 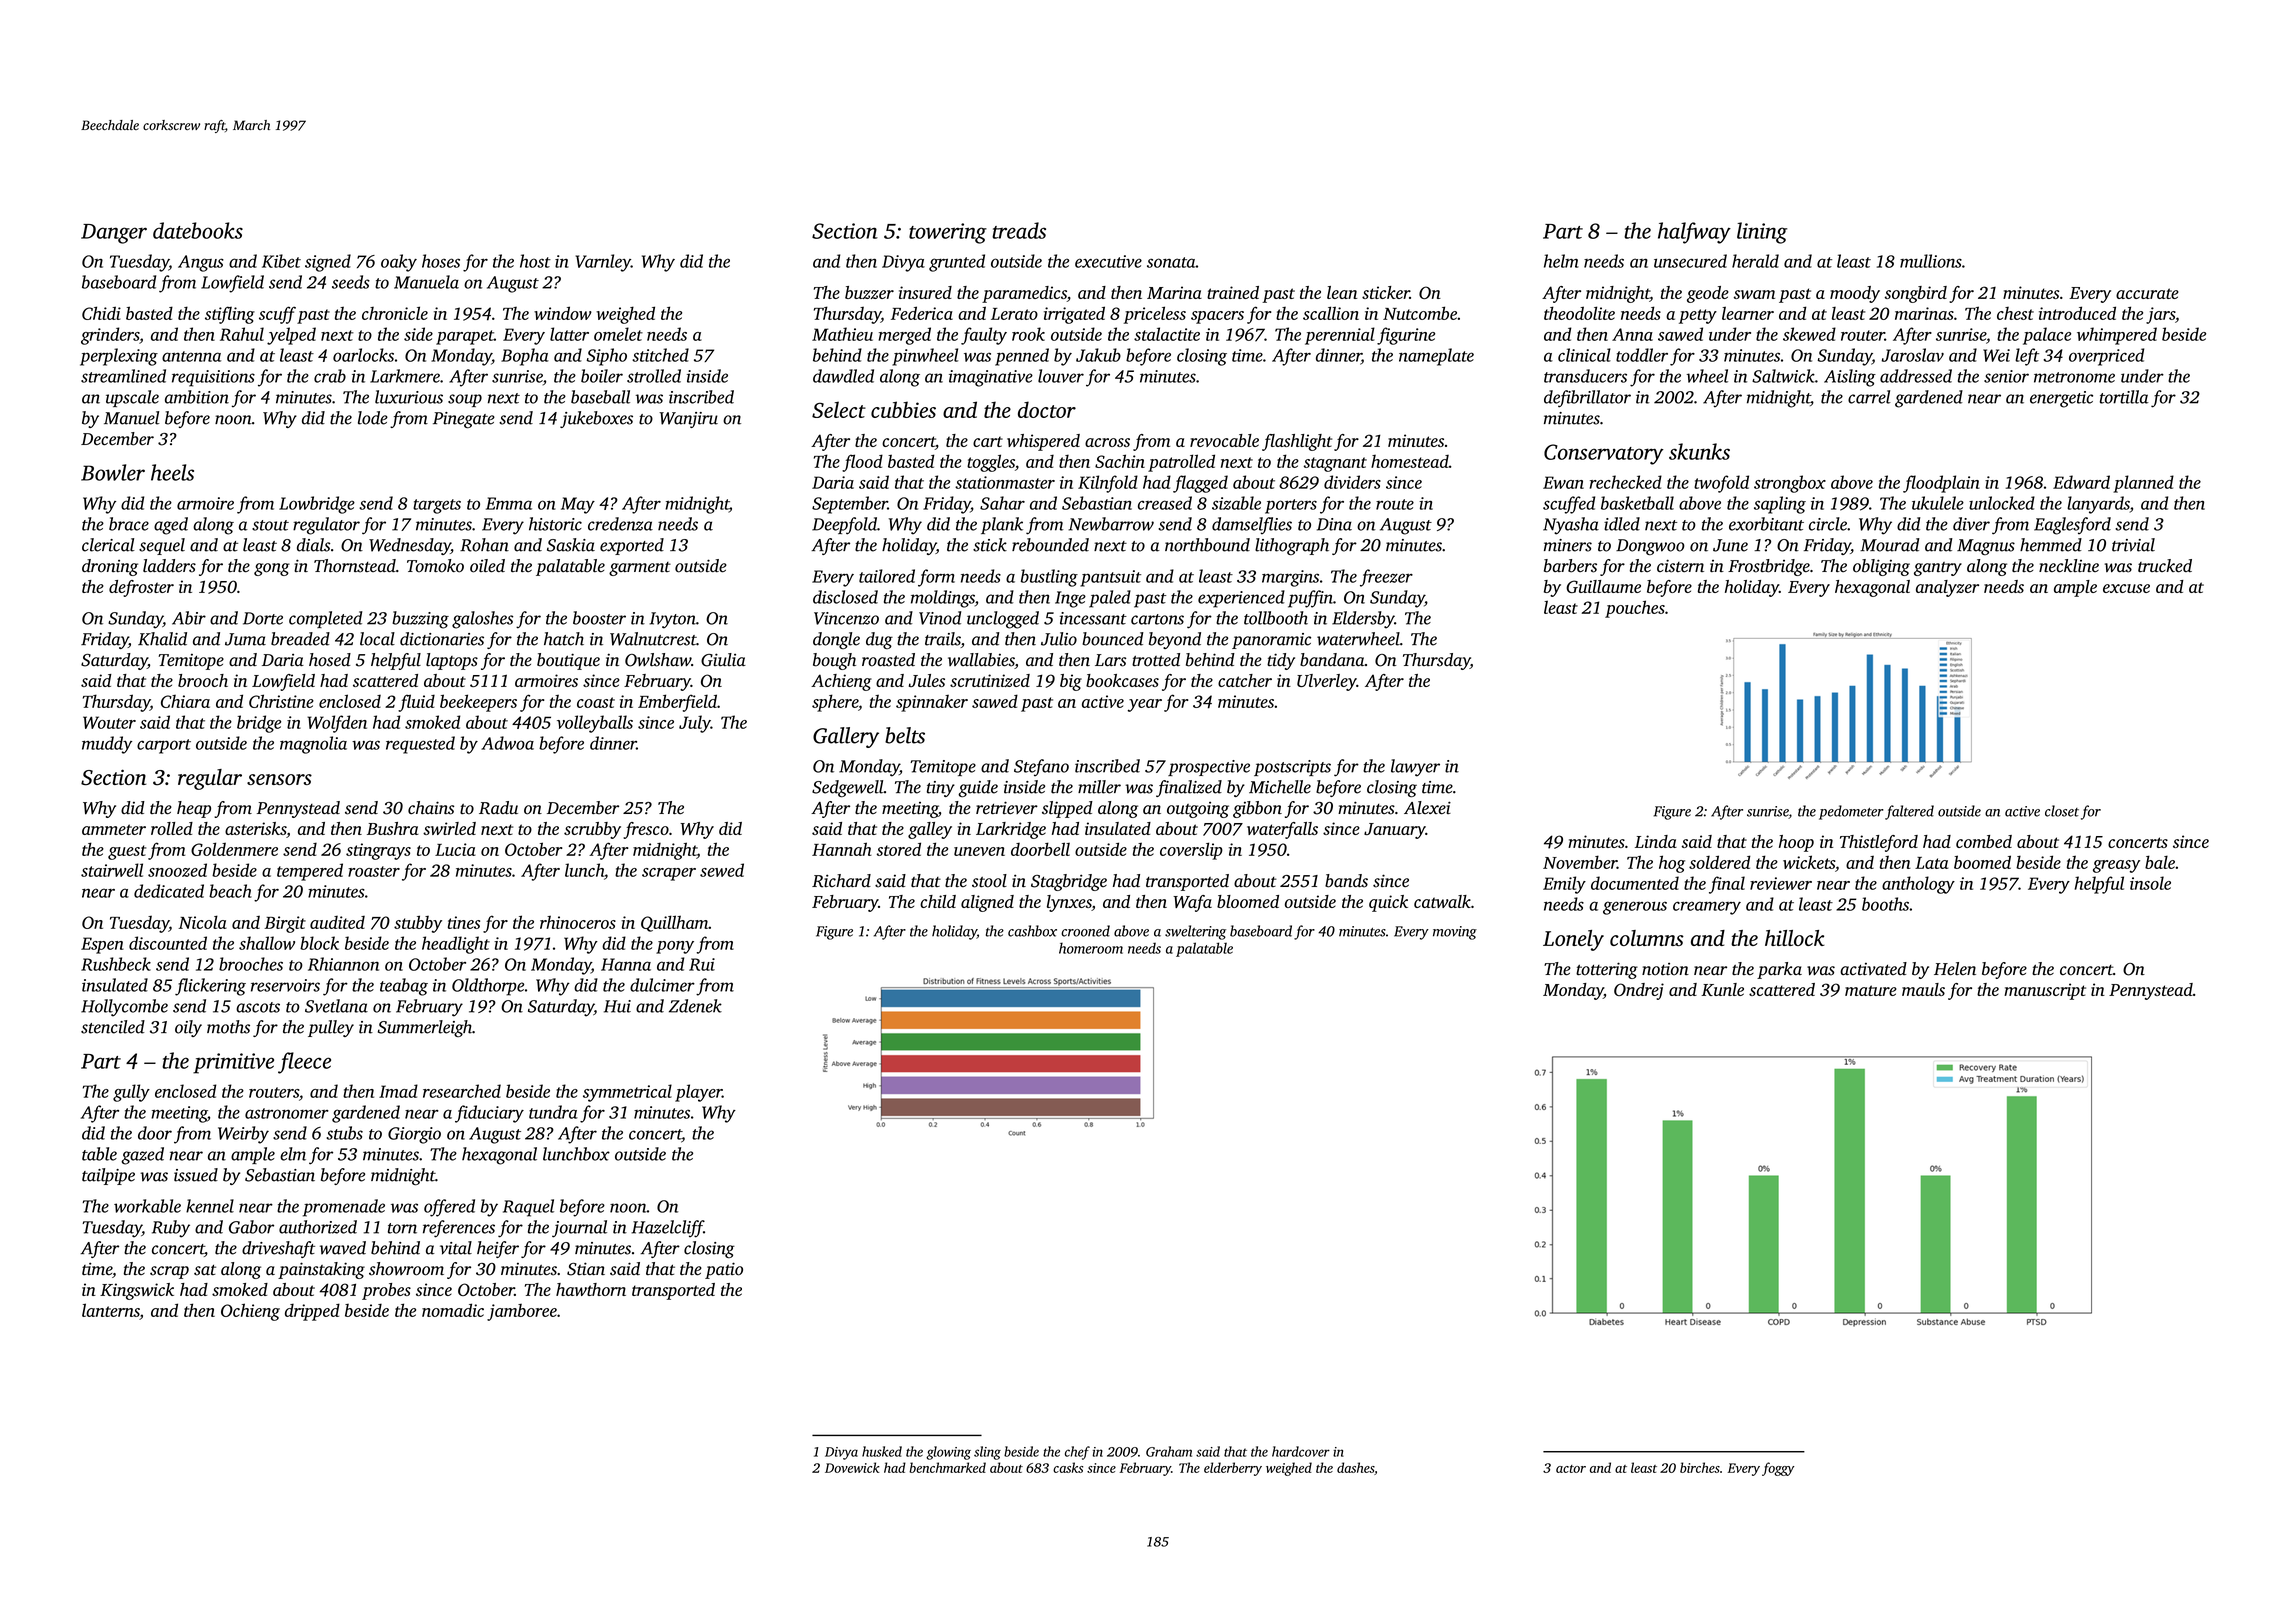 What do you see at coordinates (667, 1229) in the screenshot?
I see `Hazelcliff` at bounding box center [667, 1229].
